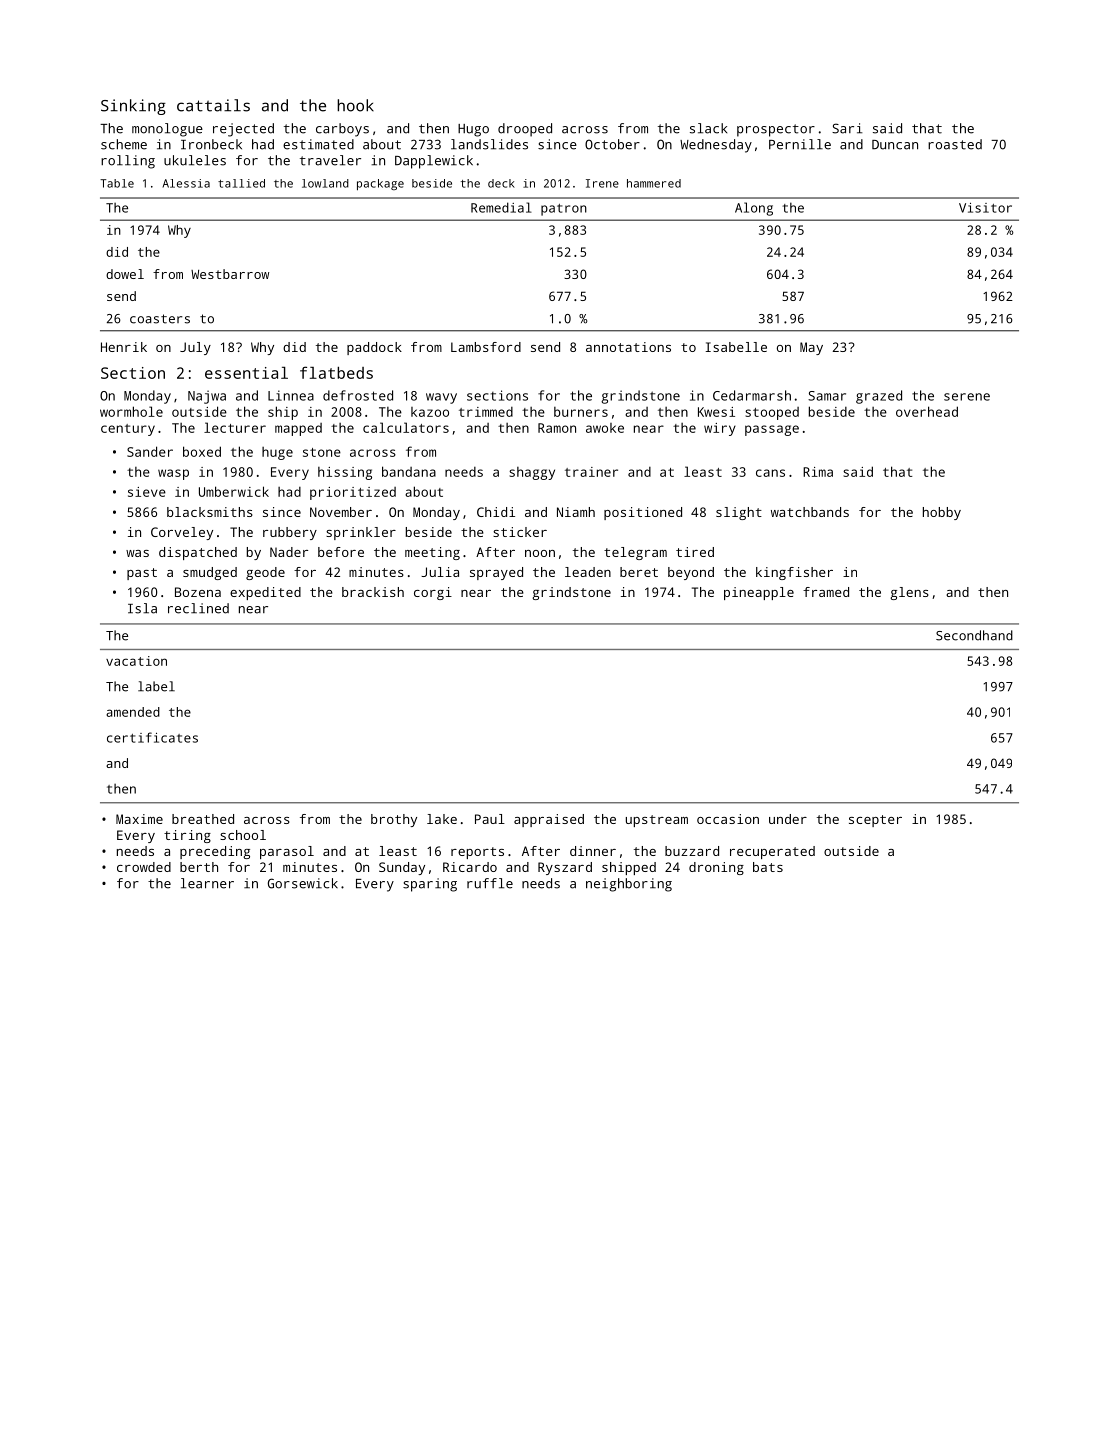 This image has width=1119, height=1448. What do you see at coordinates (955, 144) in the image?
I see `roasted` at bounding box center [955, 144].
